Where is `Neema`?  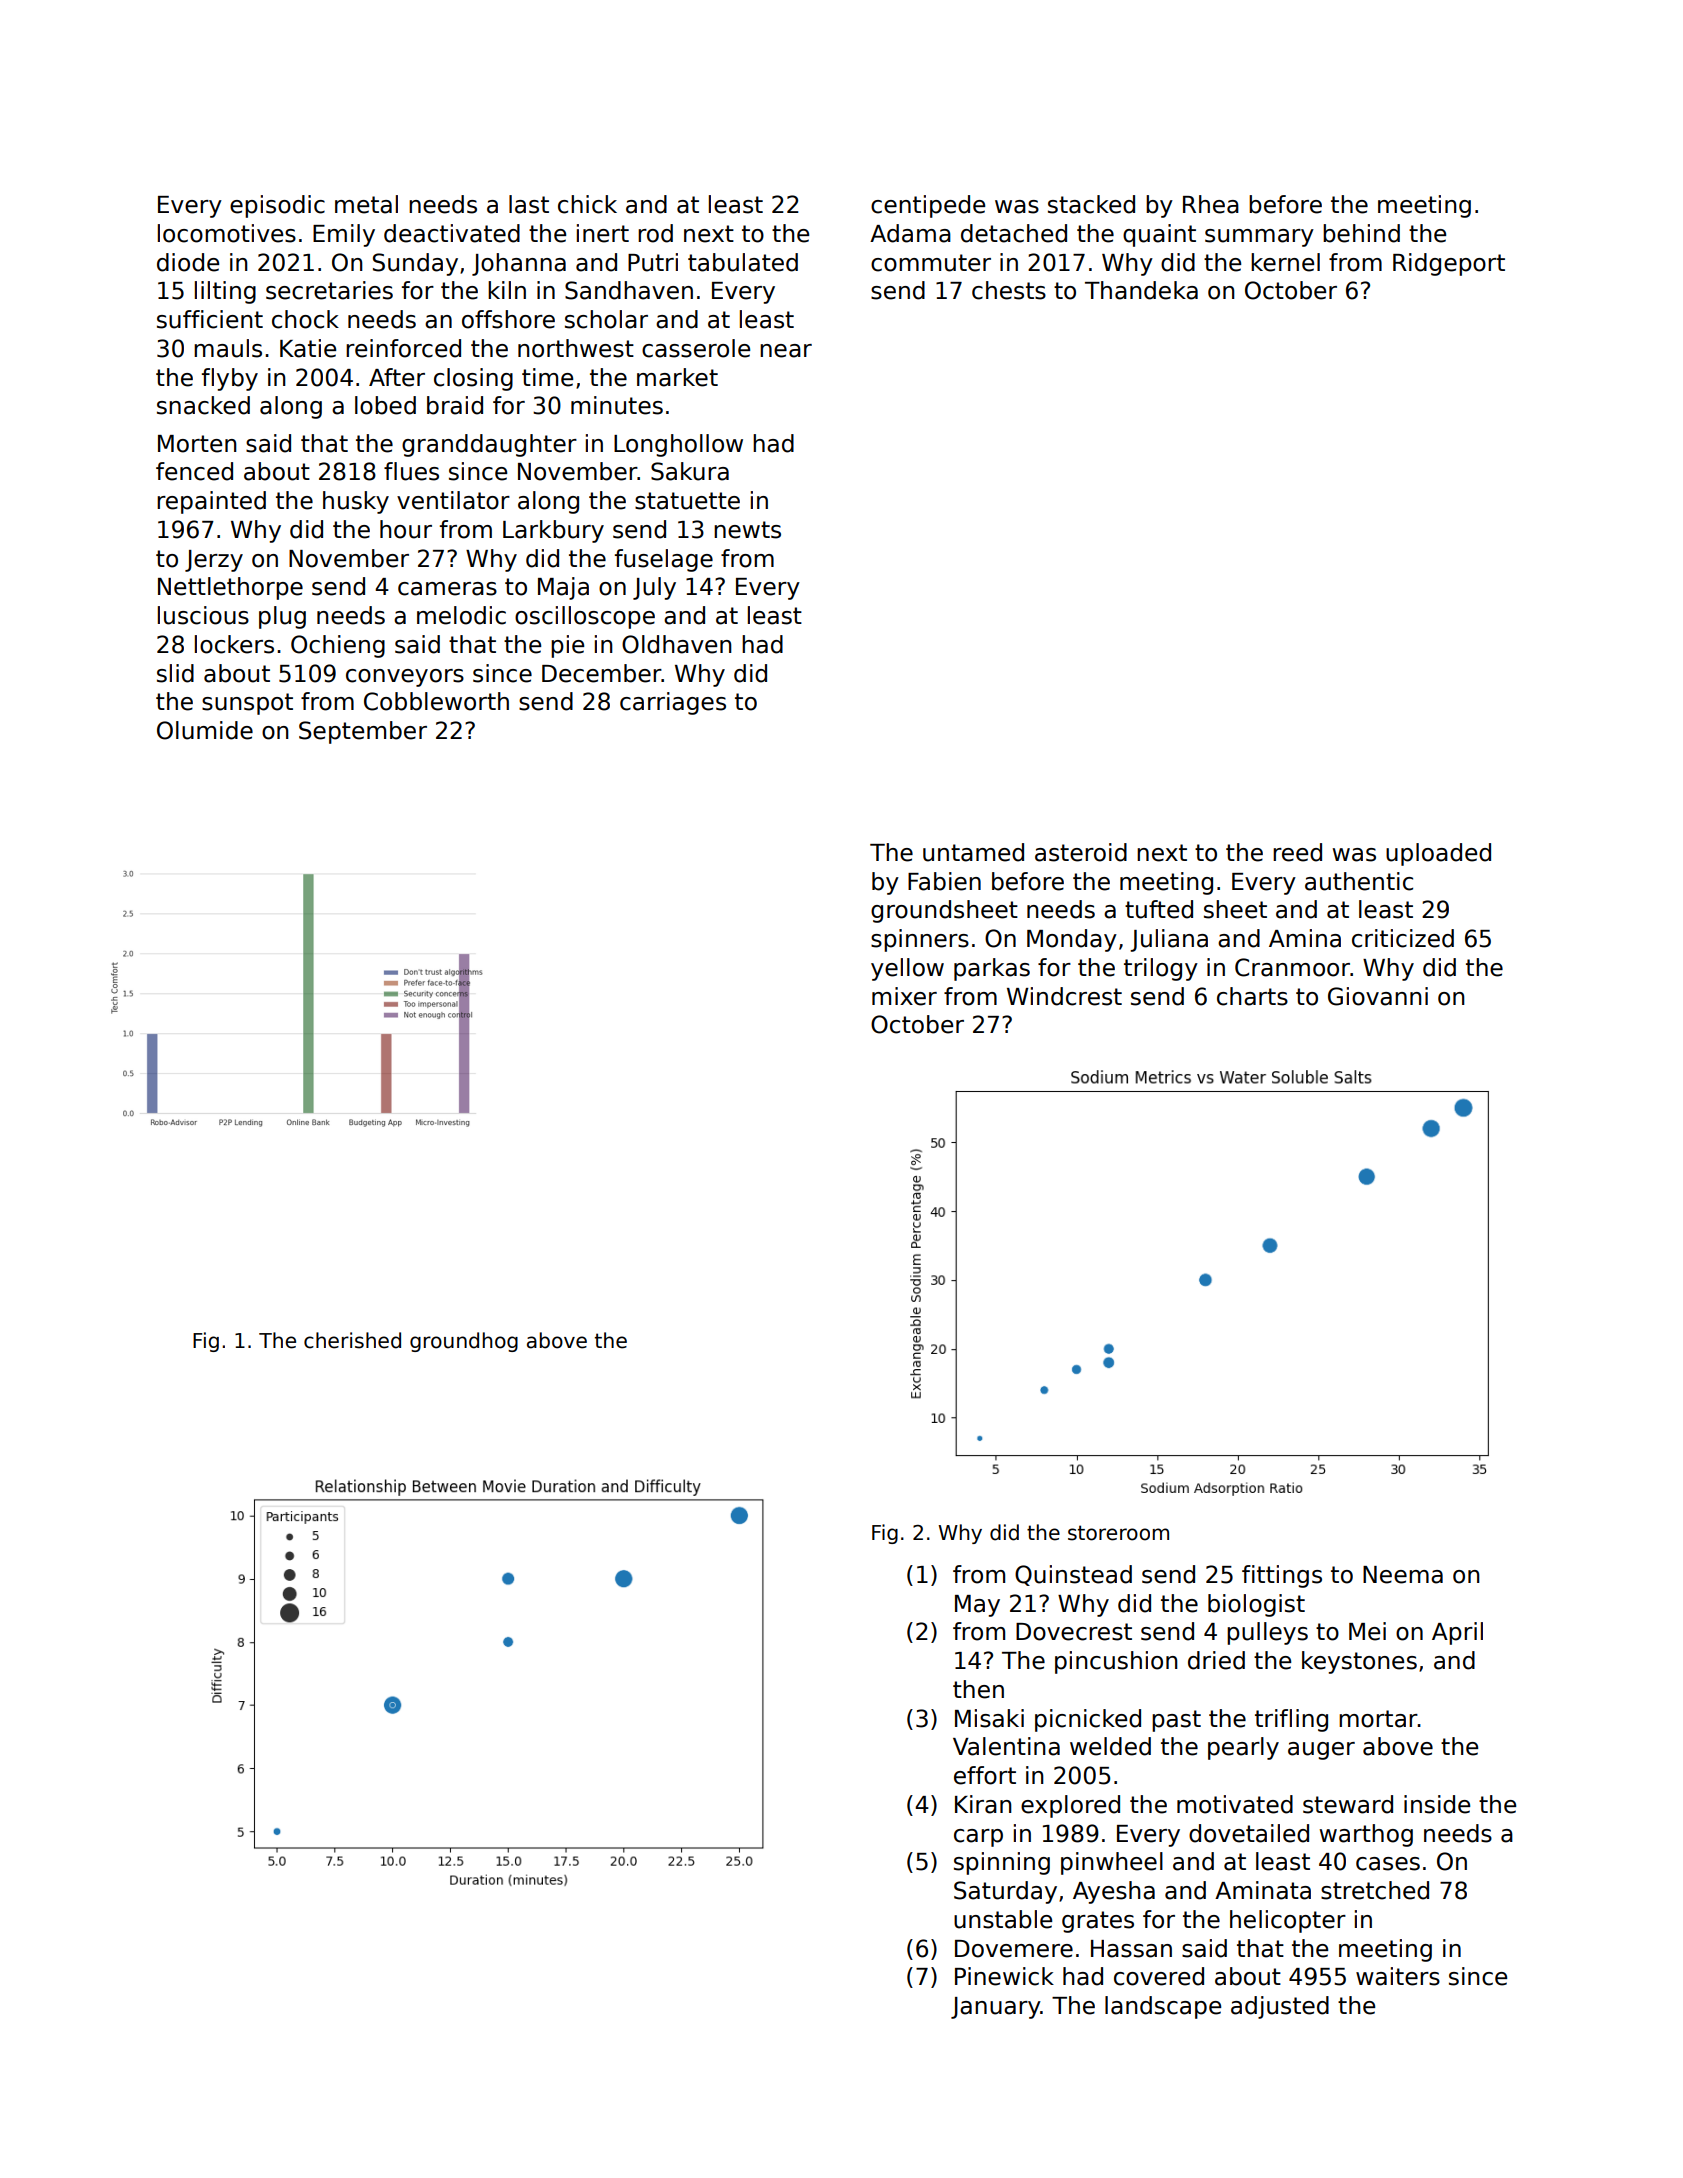 Neema is located at coordinates (1403, 1575).
